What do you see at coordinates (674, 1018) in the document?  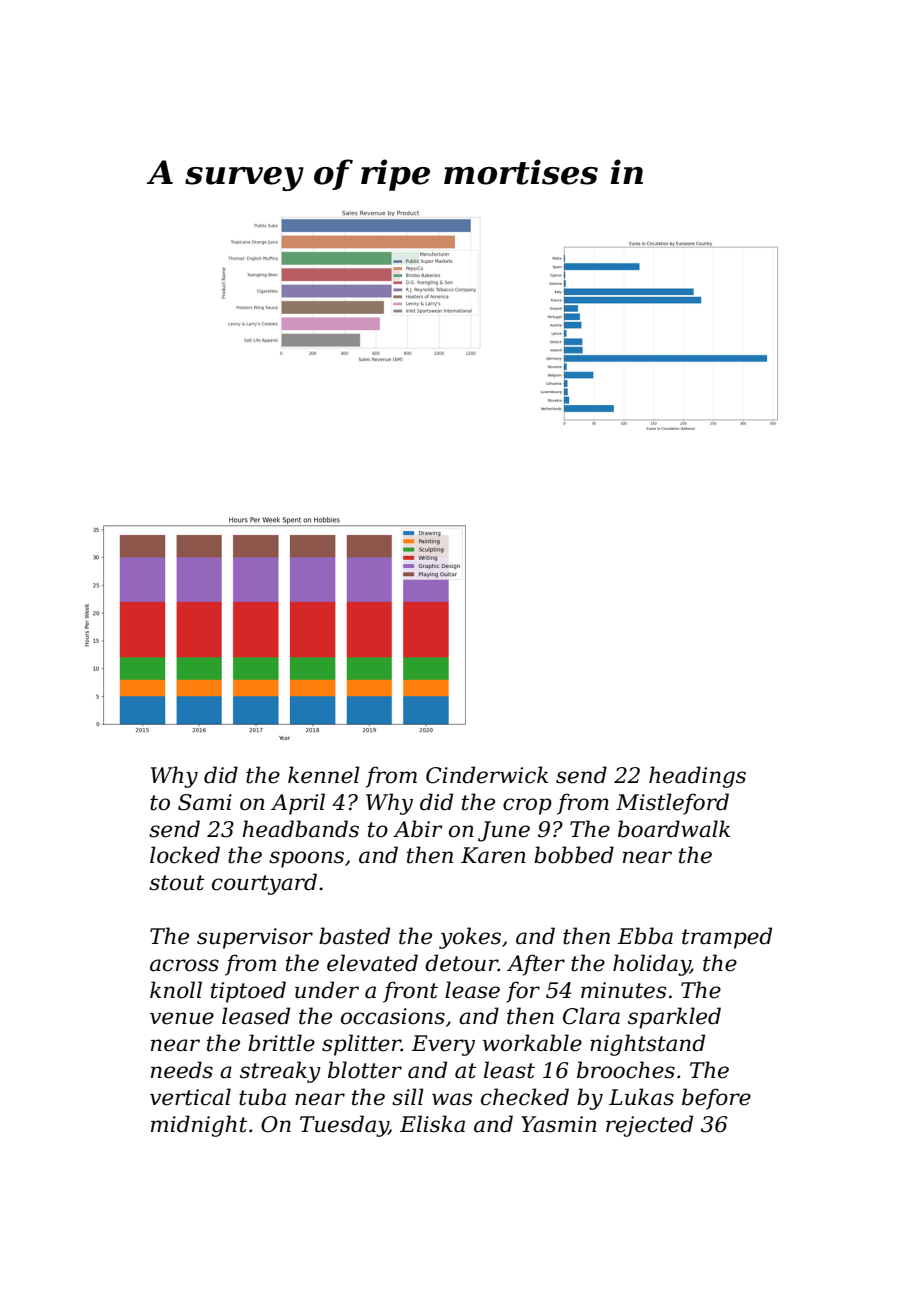 I see `sparkled` at bounding box center [674, 1018].
